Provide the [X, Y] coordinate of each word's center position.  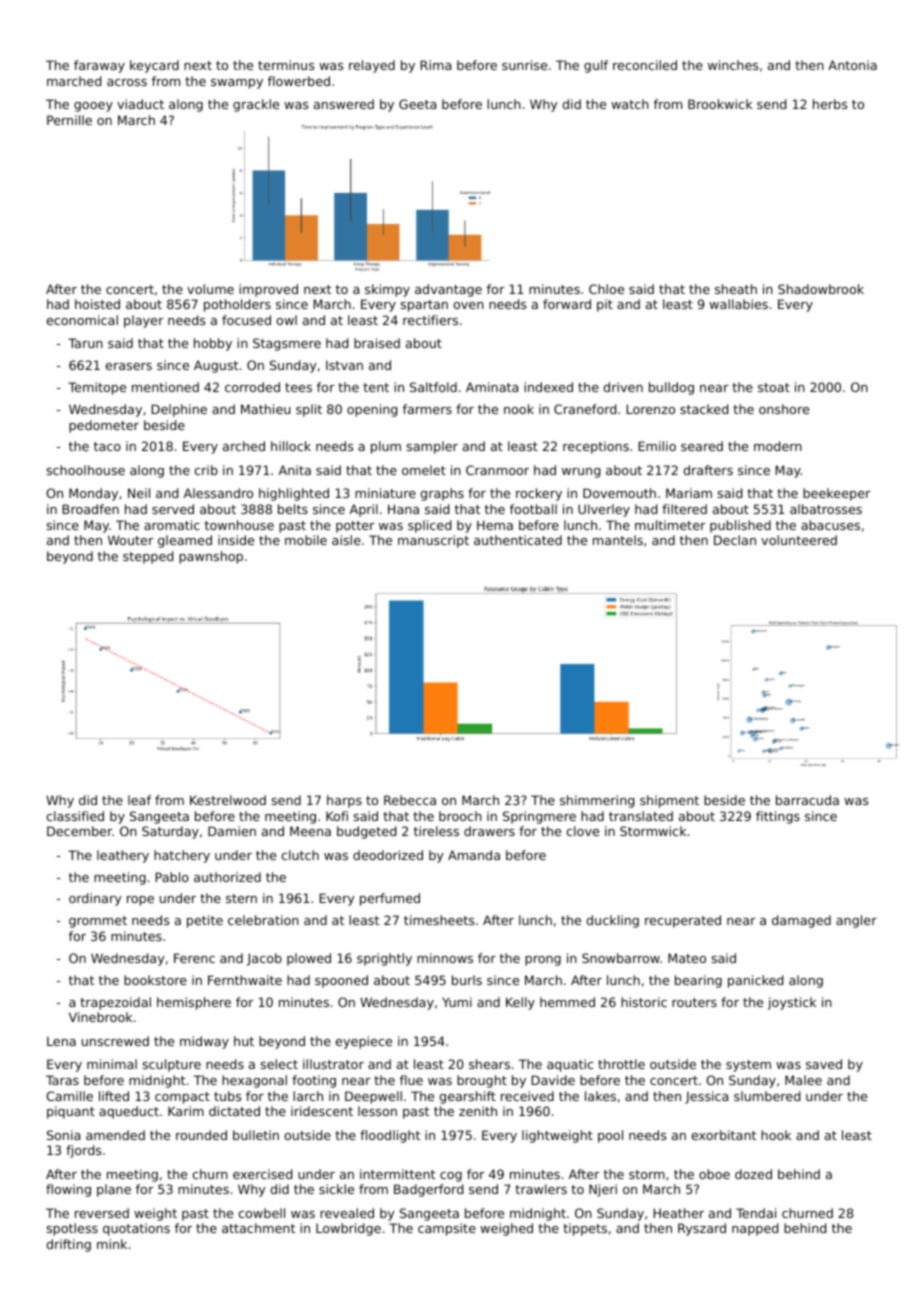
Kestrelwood [228, 800]
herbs [830, 104]
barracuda [807, 800]
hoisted [97, 304]
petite [205, 921]
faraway [99, 66]
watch [630, 104]
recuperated [683, 921]
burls [467, 980]
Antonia [852, 65]
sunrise [524, 65]
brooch [460, 816]
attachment [258, 1228]
